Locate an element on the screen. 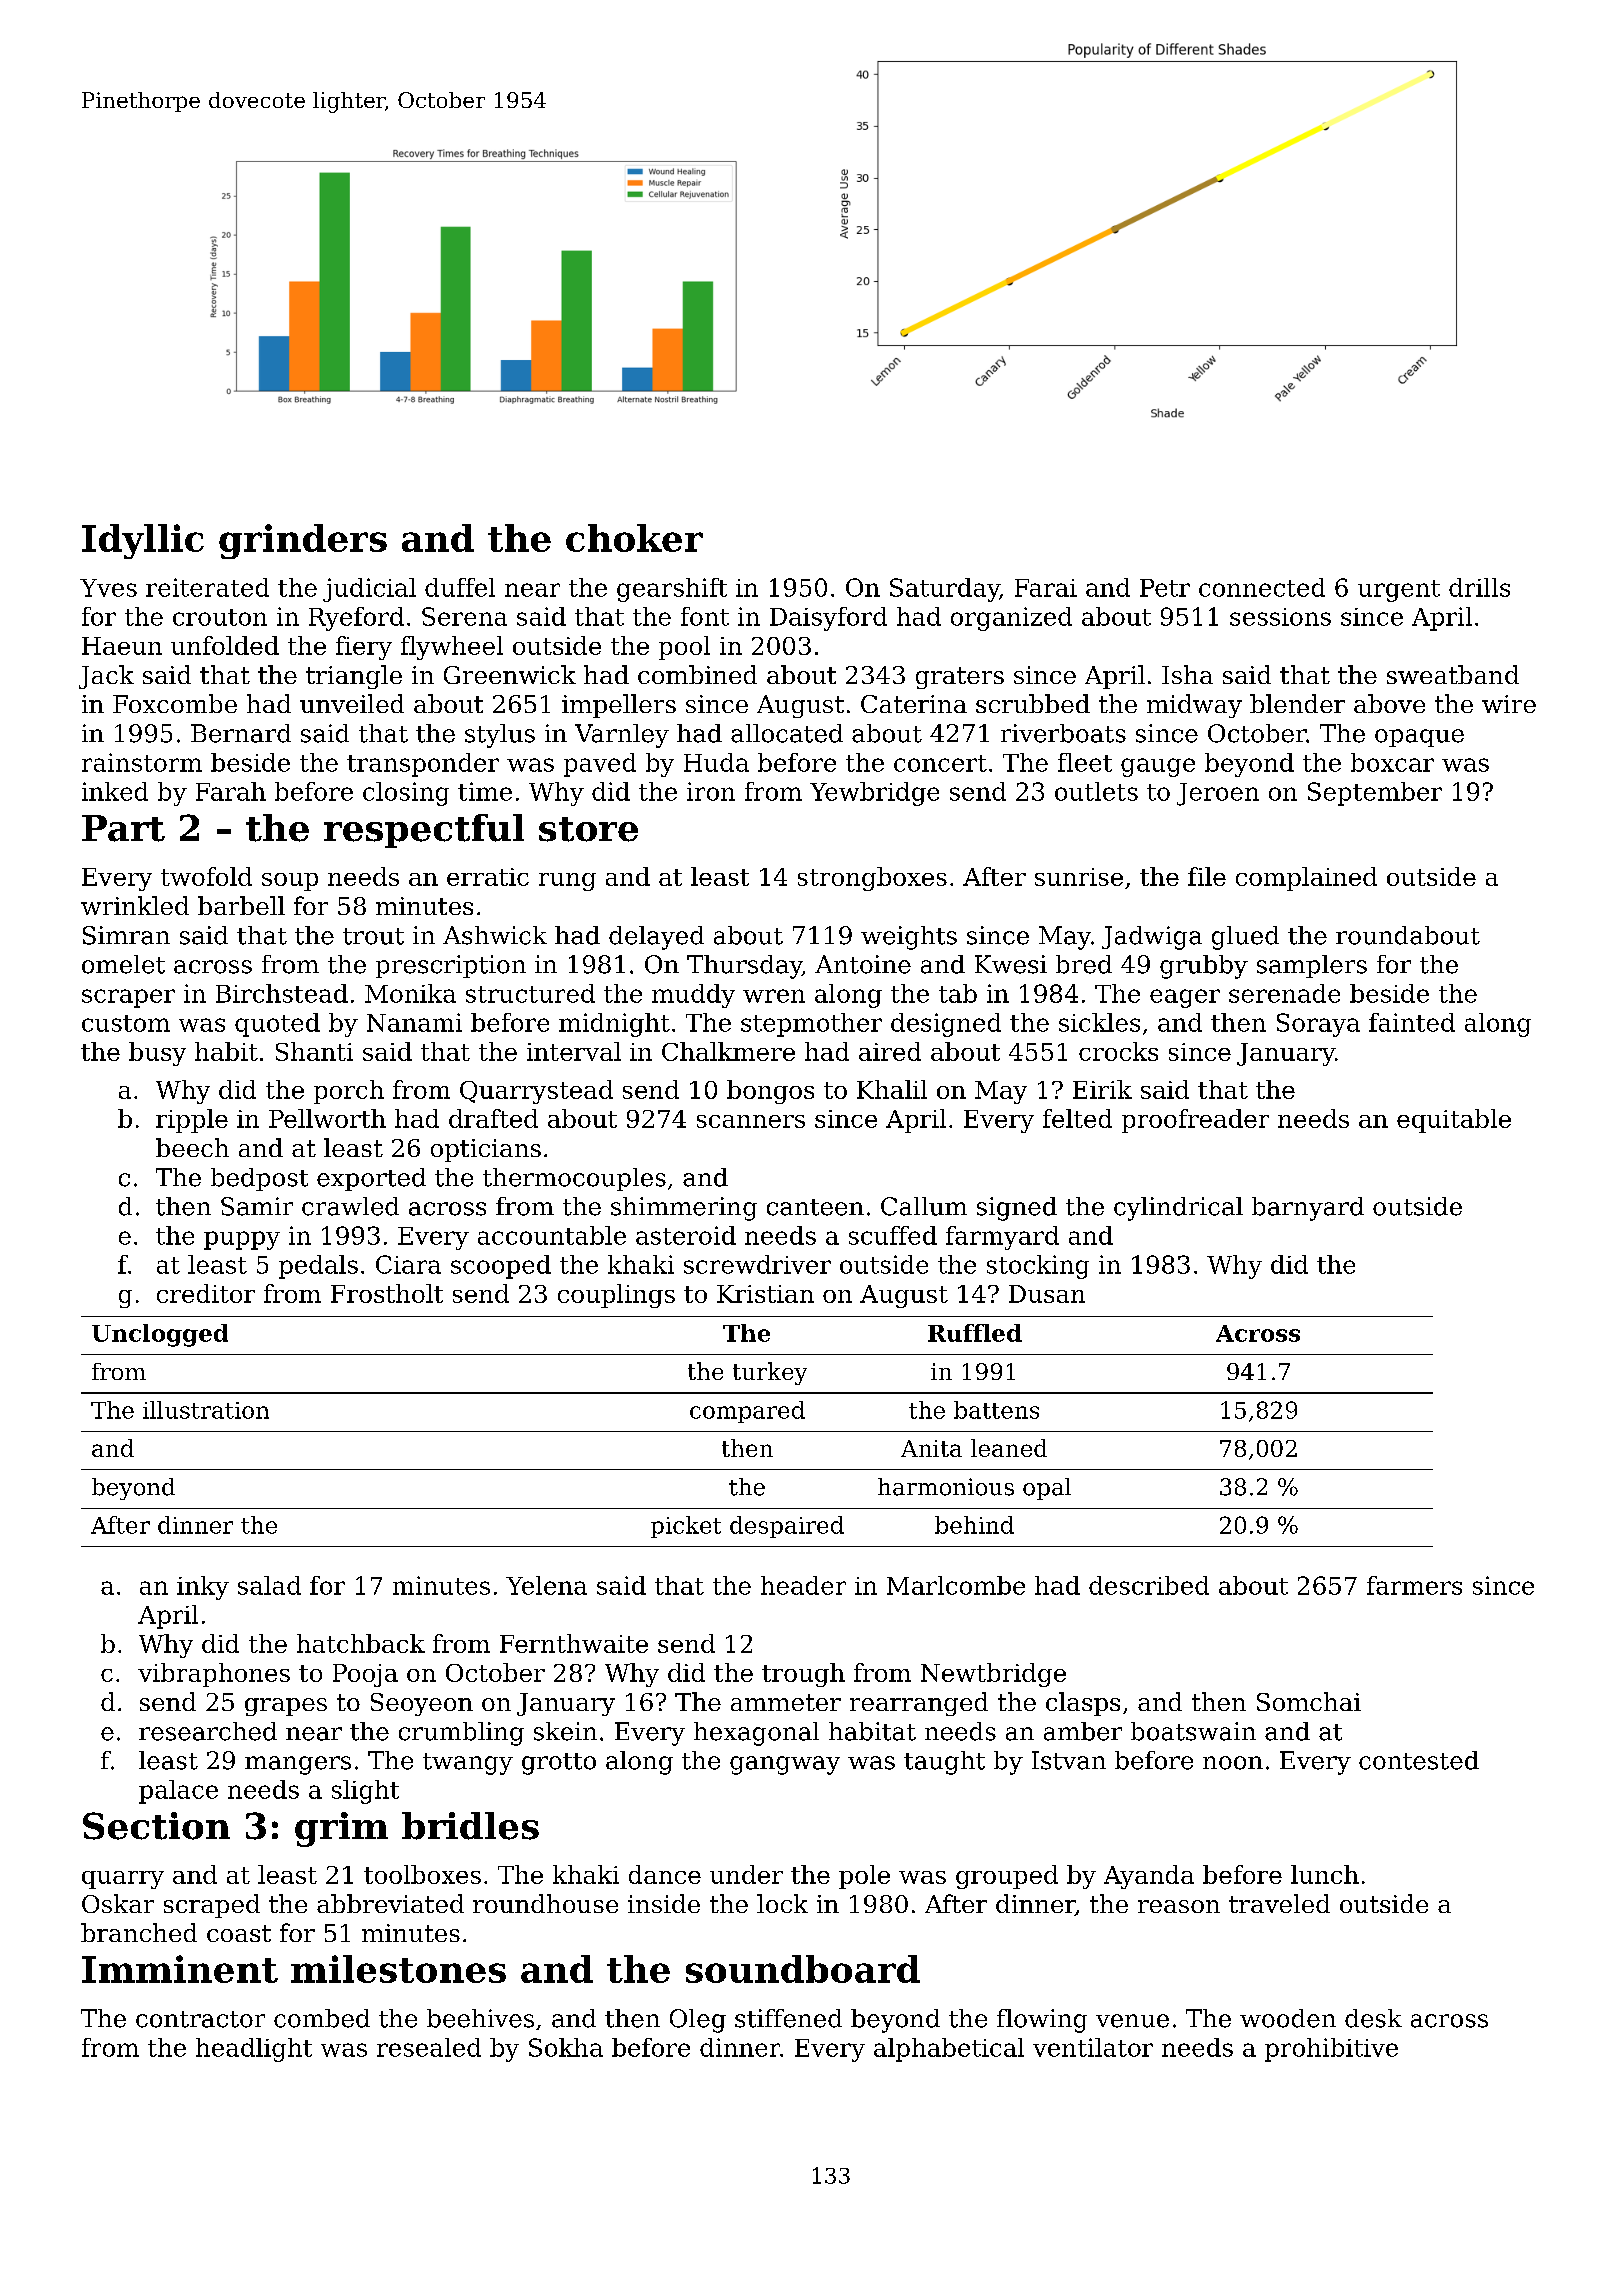 This screenshot has width=1620, height=2292. resealed is located at coordinates (429, 2047).
